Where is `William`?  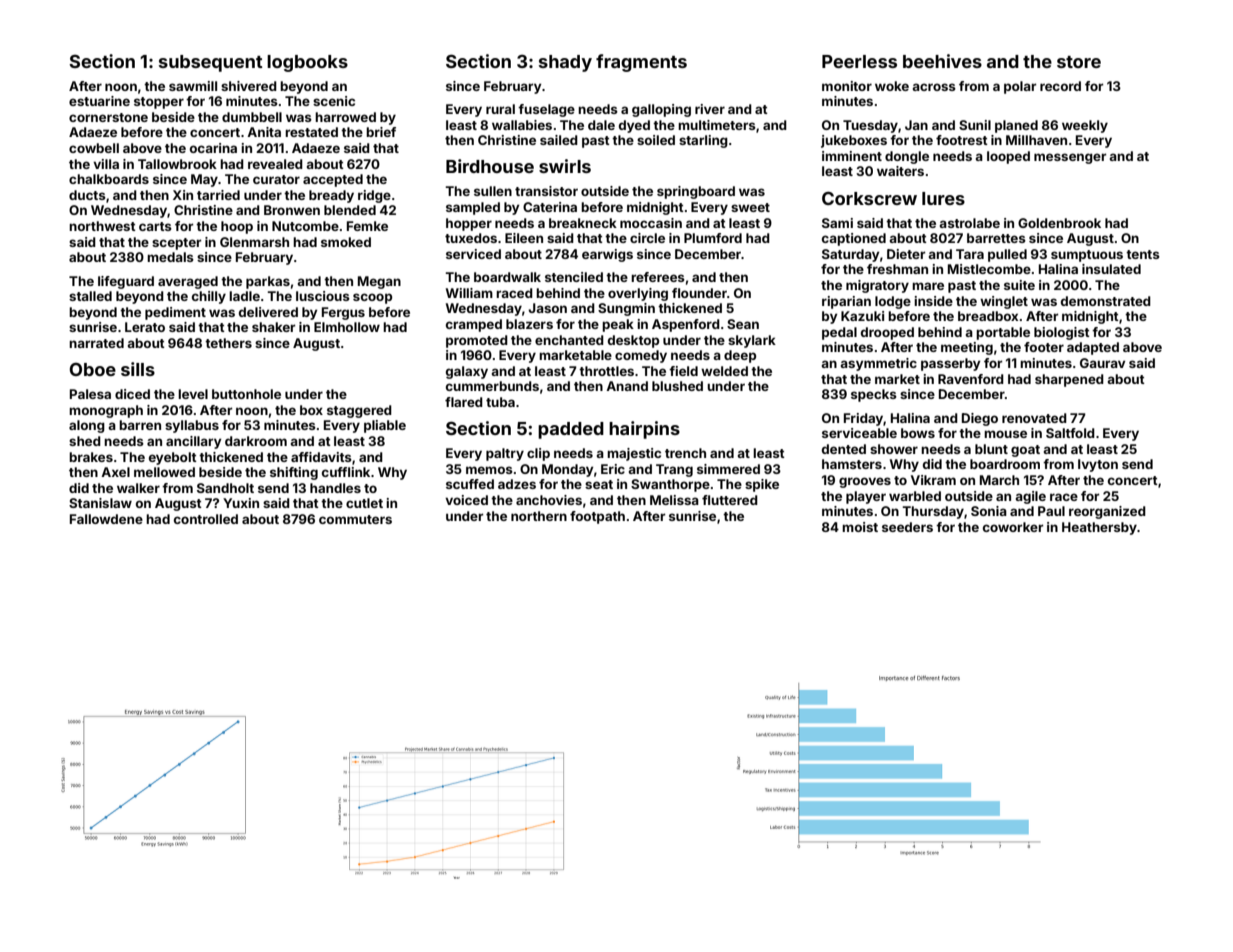 William is located at coordinates (469, 293).
